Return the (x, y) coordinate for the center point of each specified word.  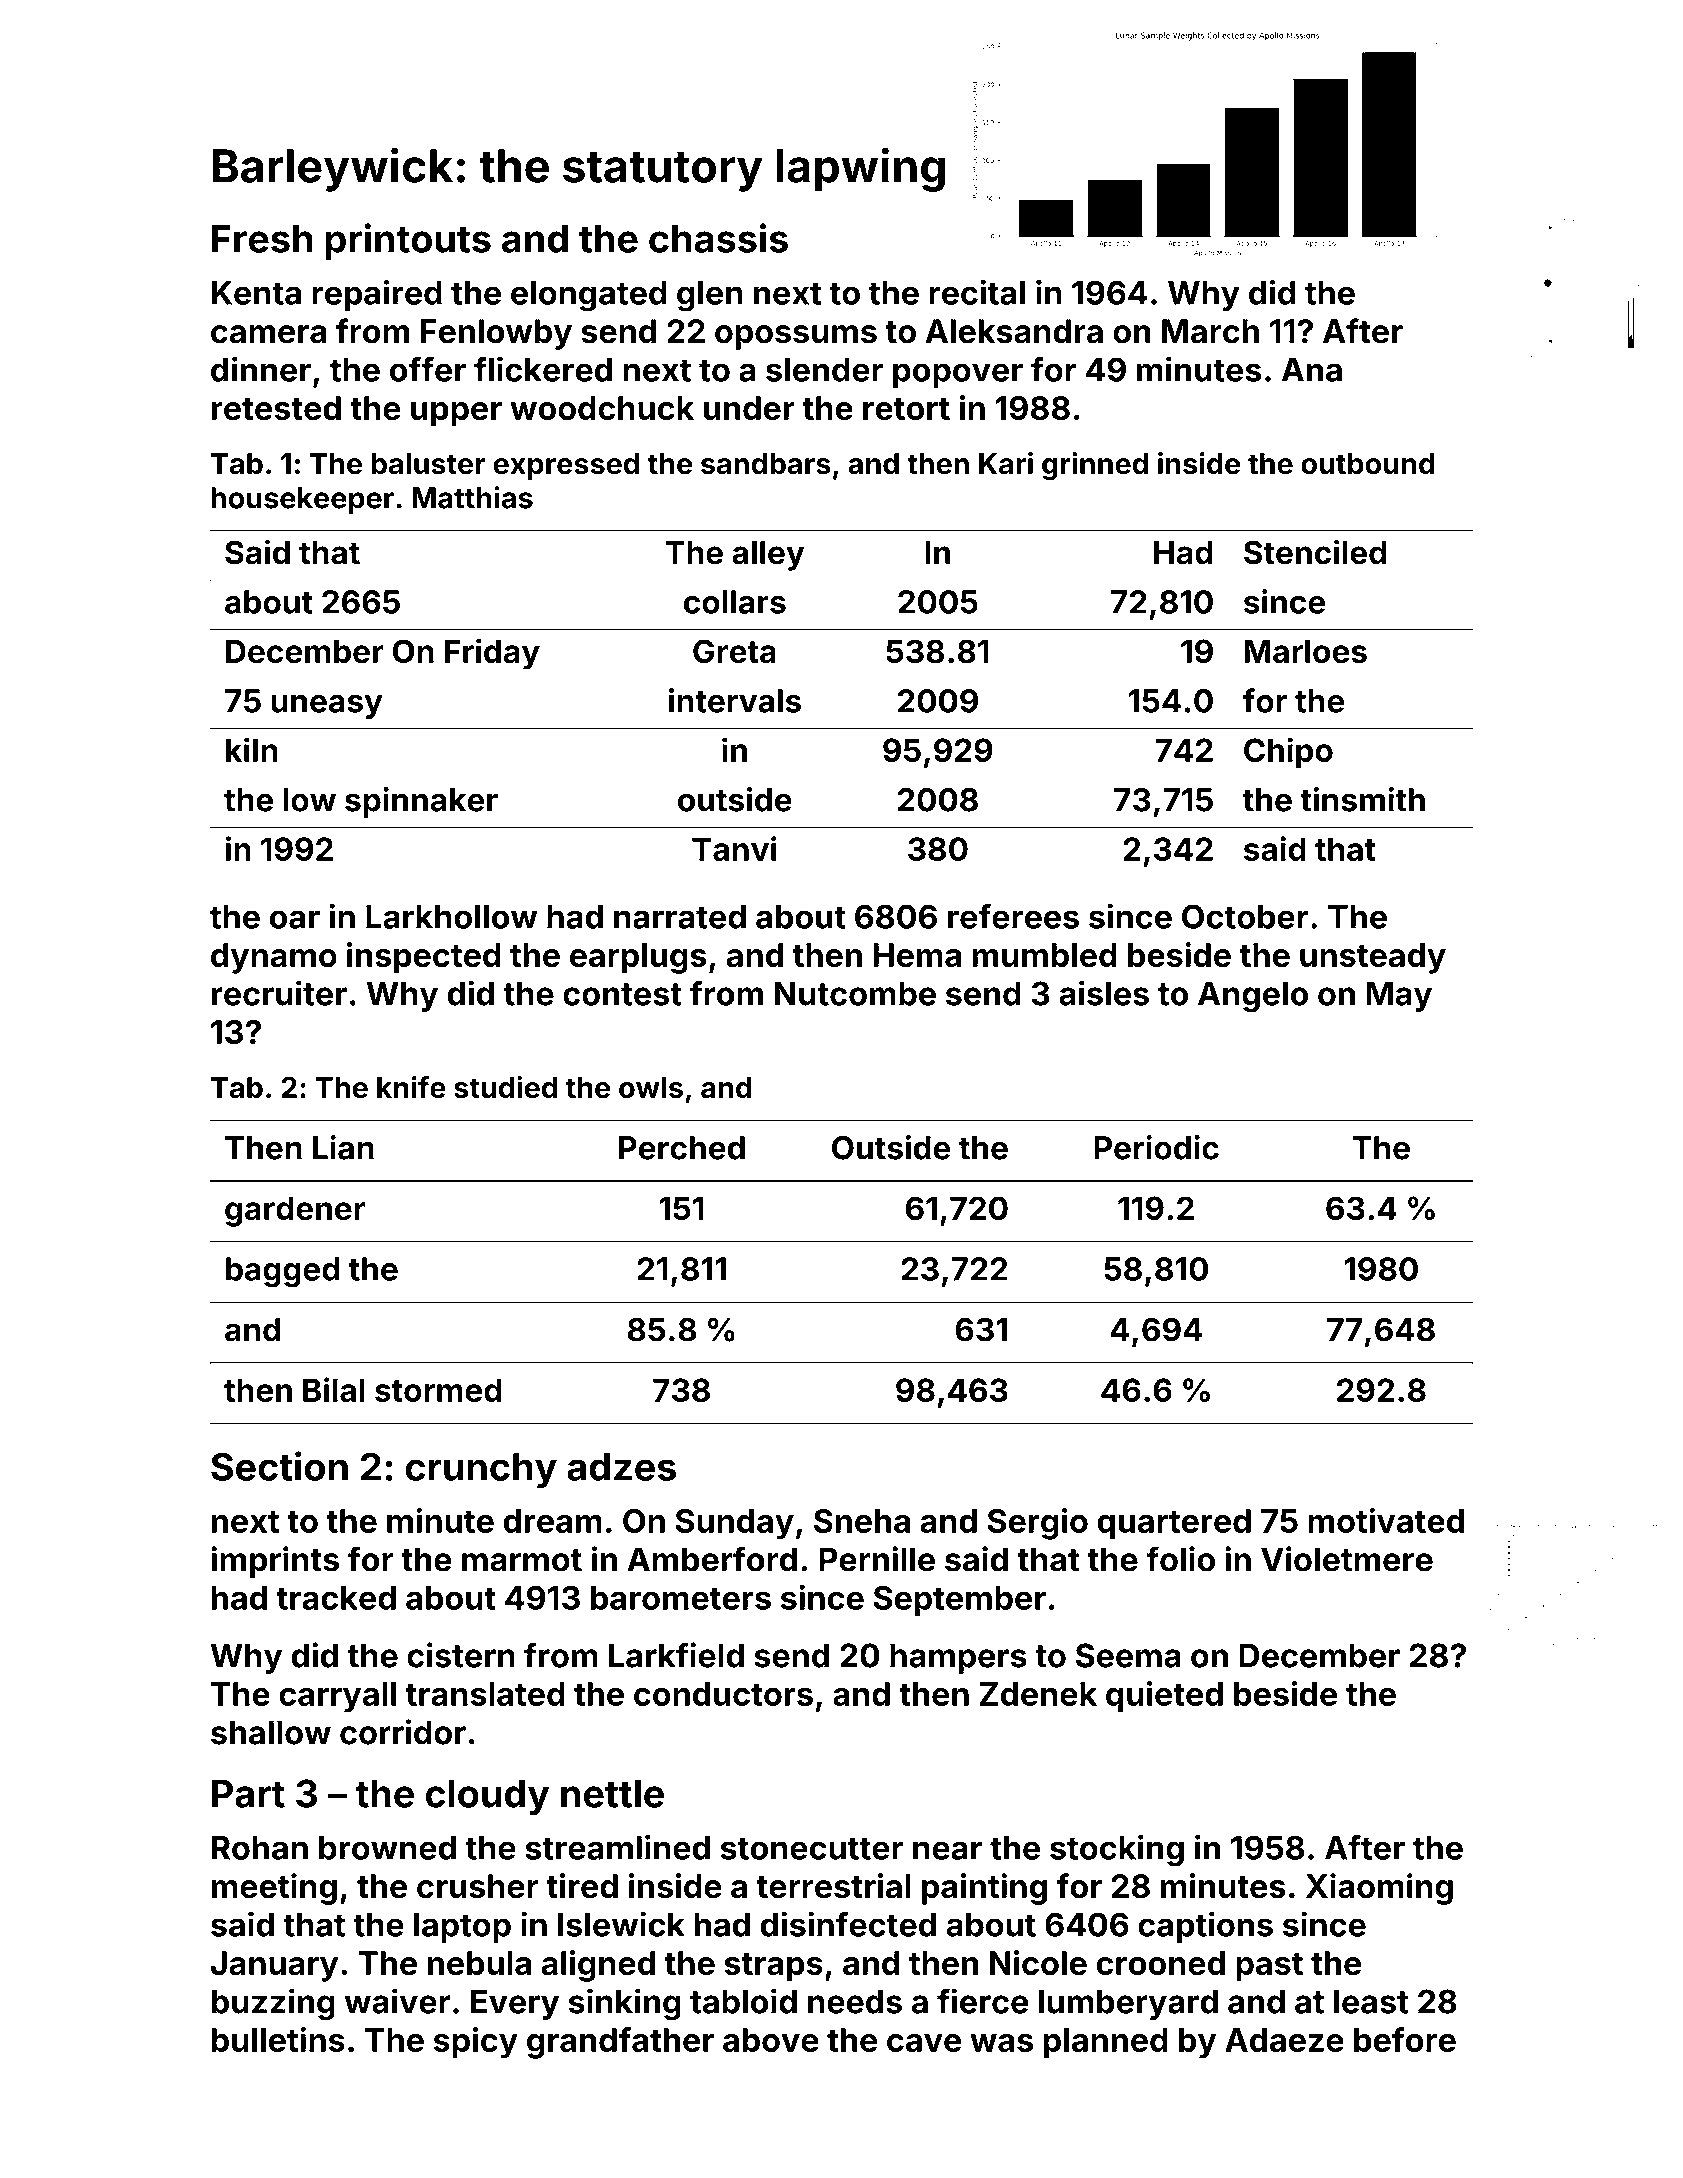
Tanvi (734, 848)
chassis (718, 238)
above (771, 2040)
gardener (295, 1212)
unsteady (1373, 958)
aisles (1104, 993)
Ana (1312, 370)
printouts (408, 241)
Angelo (1253, 997)
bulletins (278, 2039)
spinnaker (421, 802)
